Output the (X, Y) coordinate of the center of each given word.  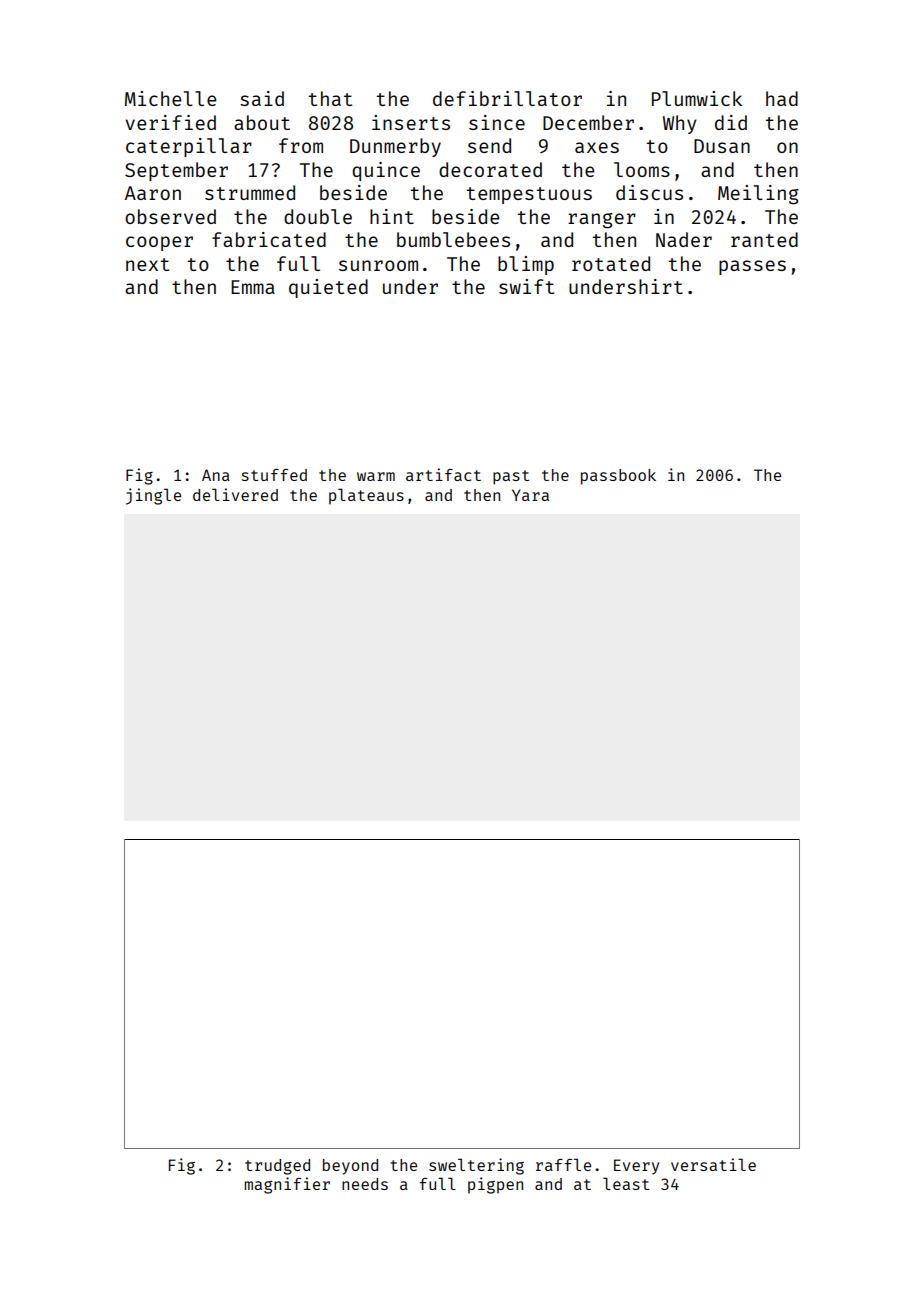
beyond (350, 1167)
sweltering (476, 1166)
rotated (611, 263)
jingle (153, 496)
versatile (713, 1164)
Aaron (153, 193)
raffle (563, 1164)
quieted (328, 288)
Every (636, 1167)
